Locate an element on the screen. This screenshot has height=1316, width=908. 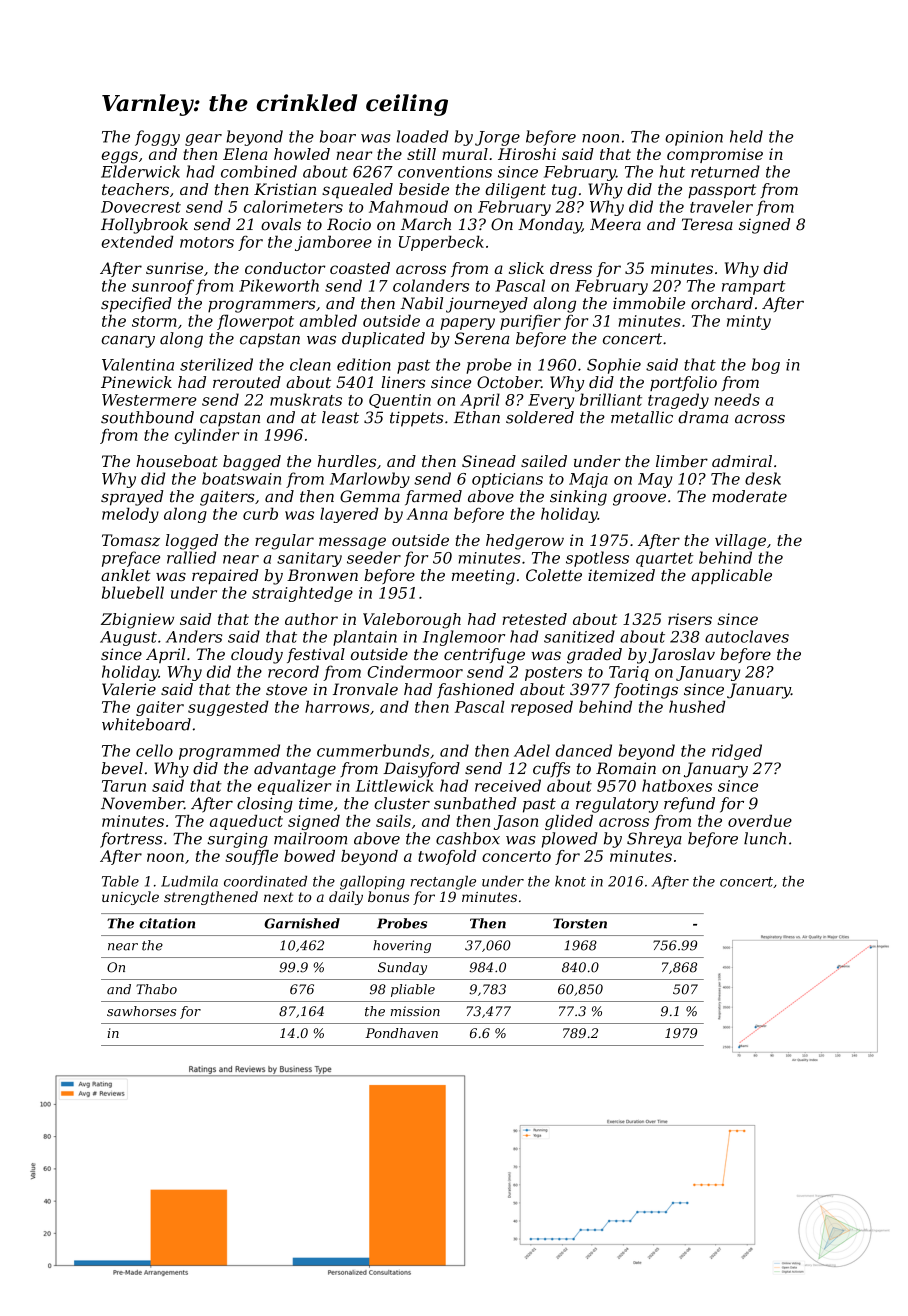
sawhorses is located at coordinates (141, 1011).
